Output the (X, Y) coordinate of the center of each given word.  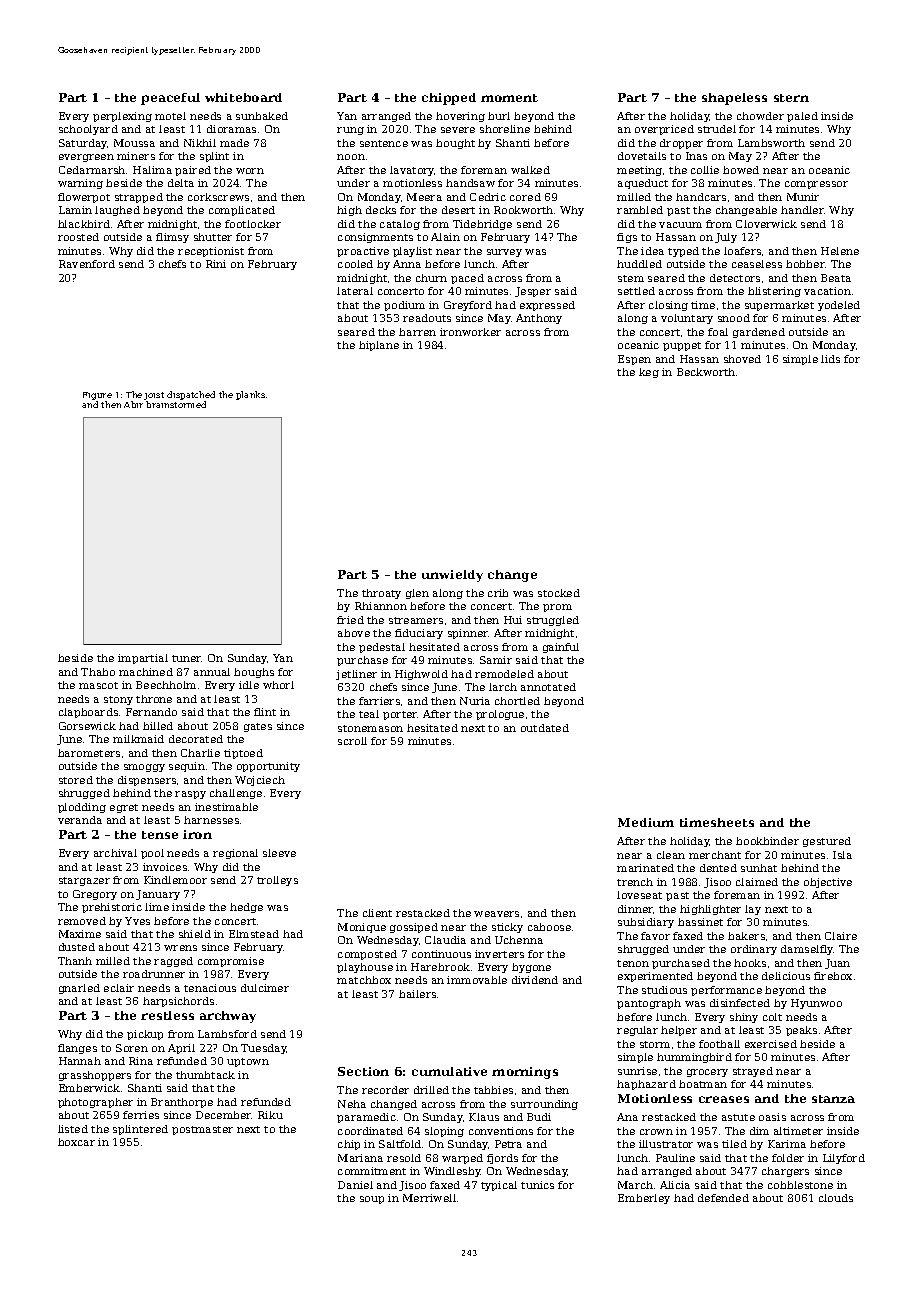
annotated (548, 687)
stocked (559, 593)
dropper (681, 144)
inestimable (226, 807)
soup (372, 1200)
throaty (381, 594)
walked (530, 170)
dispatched (191, 395)
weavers (496, 914)
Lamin (75, 210)
